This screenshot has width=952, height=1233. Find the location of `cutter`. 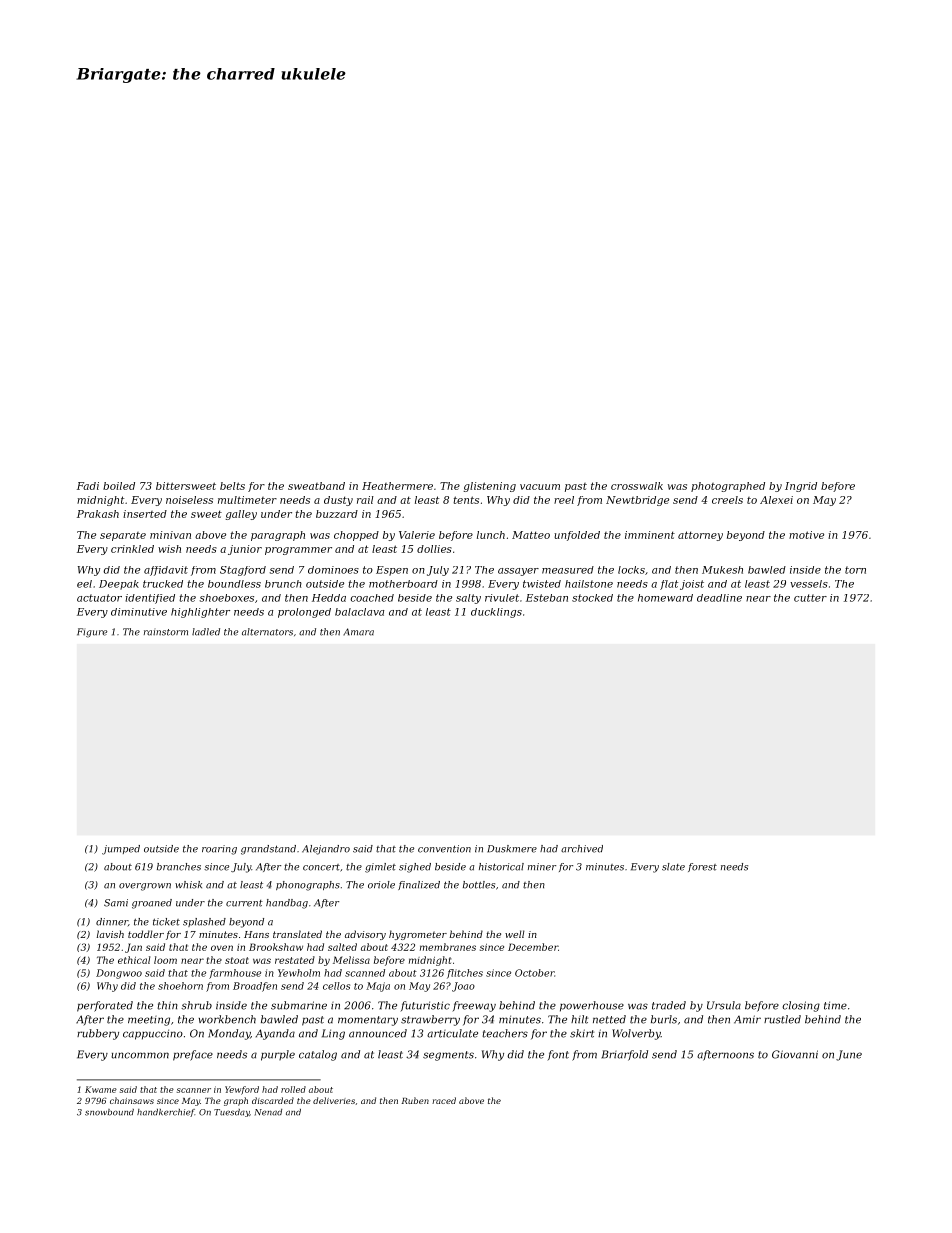

cutter is located at coordinates (810, 598).
